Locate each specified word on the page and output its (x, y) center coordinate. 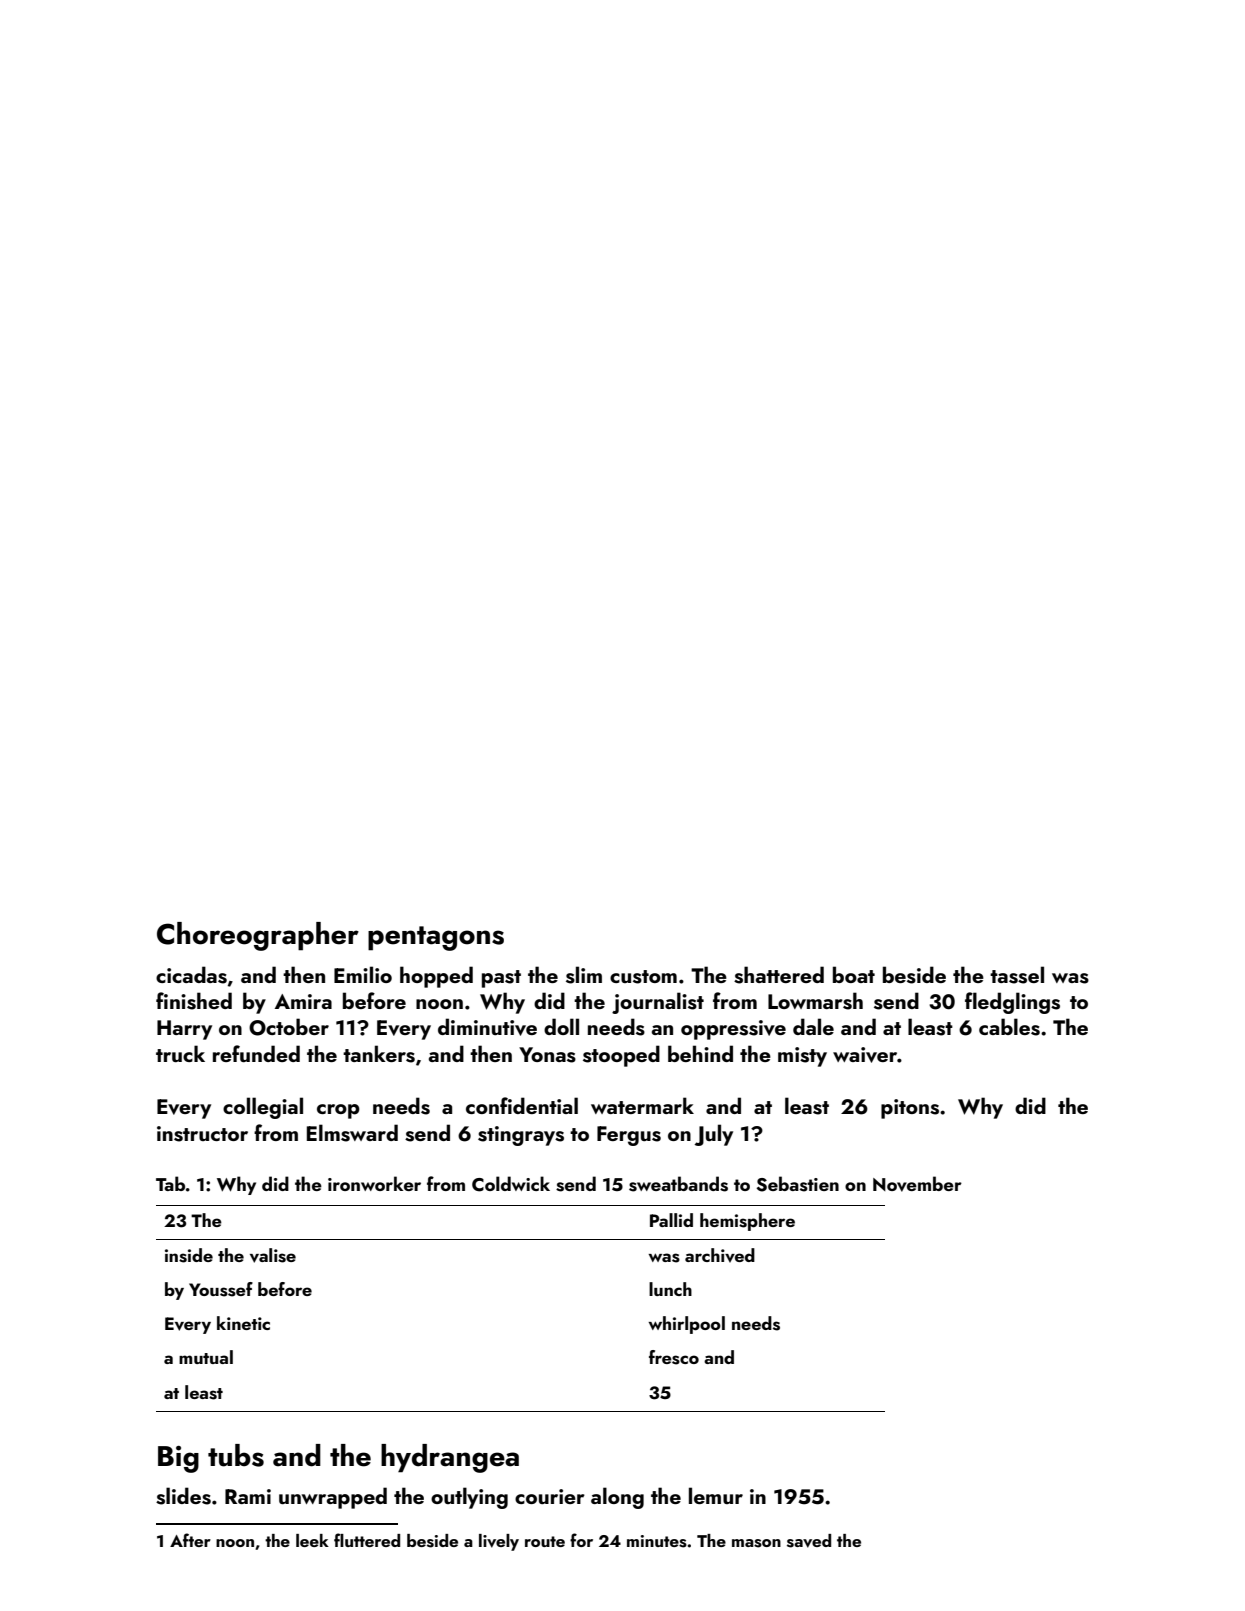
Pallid (671, 1220)
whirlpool (687, 1325)
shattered (779, 975)
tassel (1017, 975)
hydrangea (450, 1458)
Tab (170, 1183)
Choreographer (258, 936)
